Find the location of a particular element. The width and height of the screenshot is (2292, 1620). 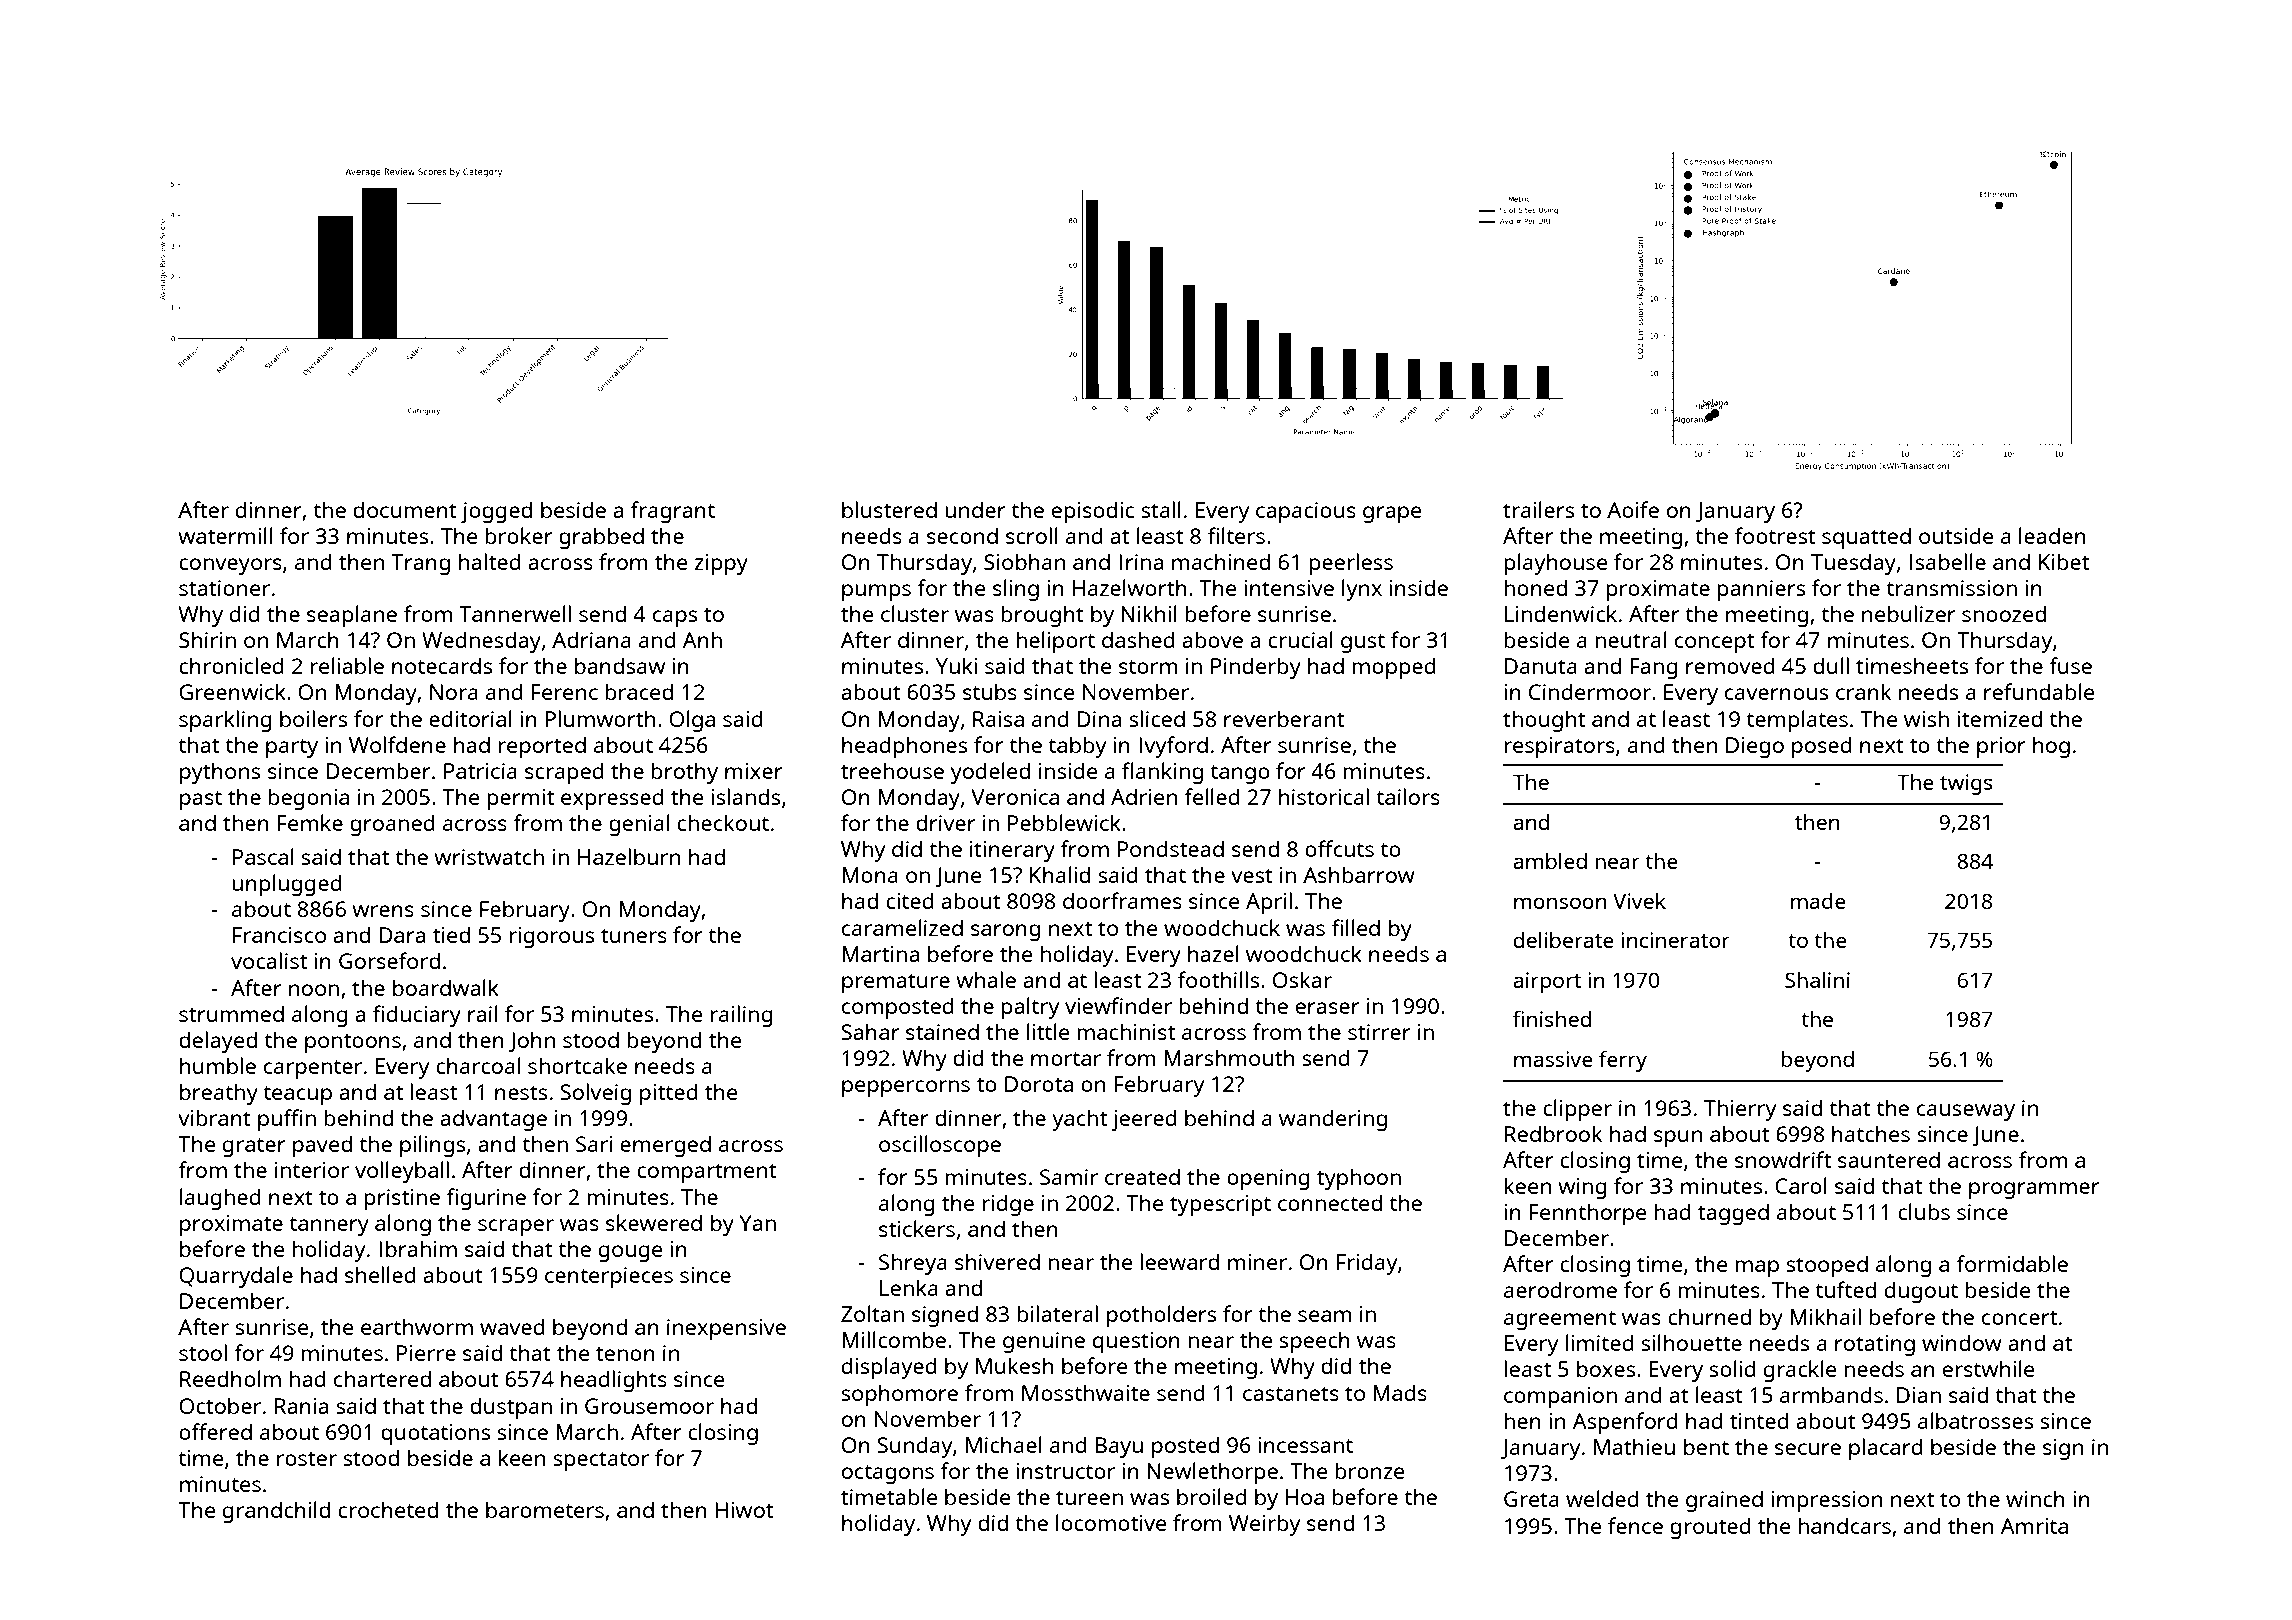

sparkling is located at coordinates (225, 721).
